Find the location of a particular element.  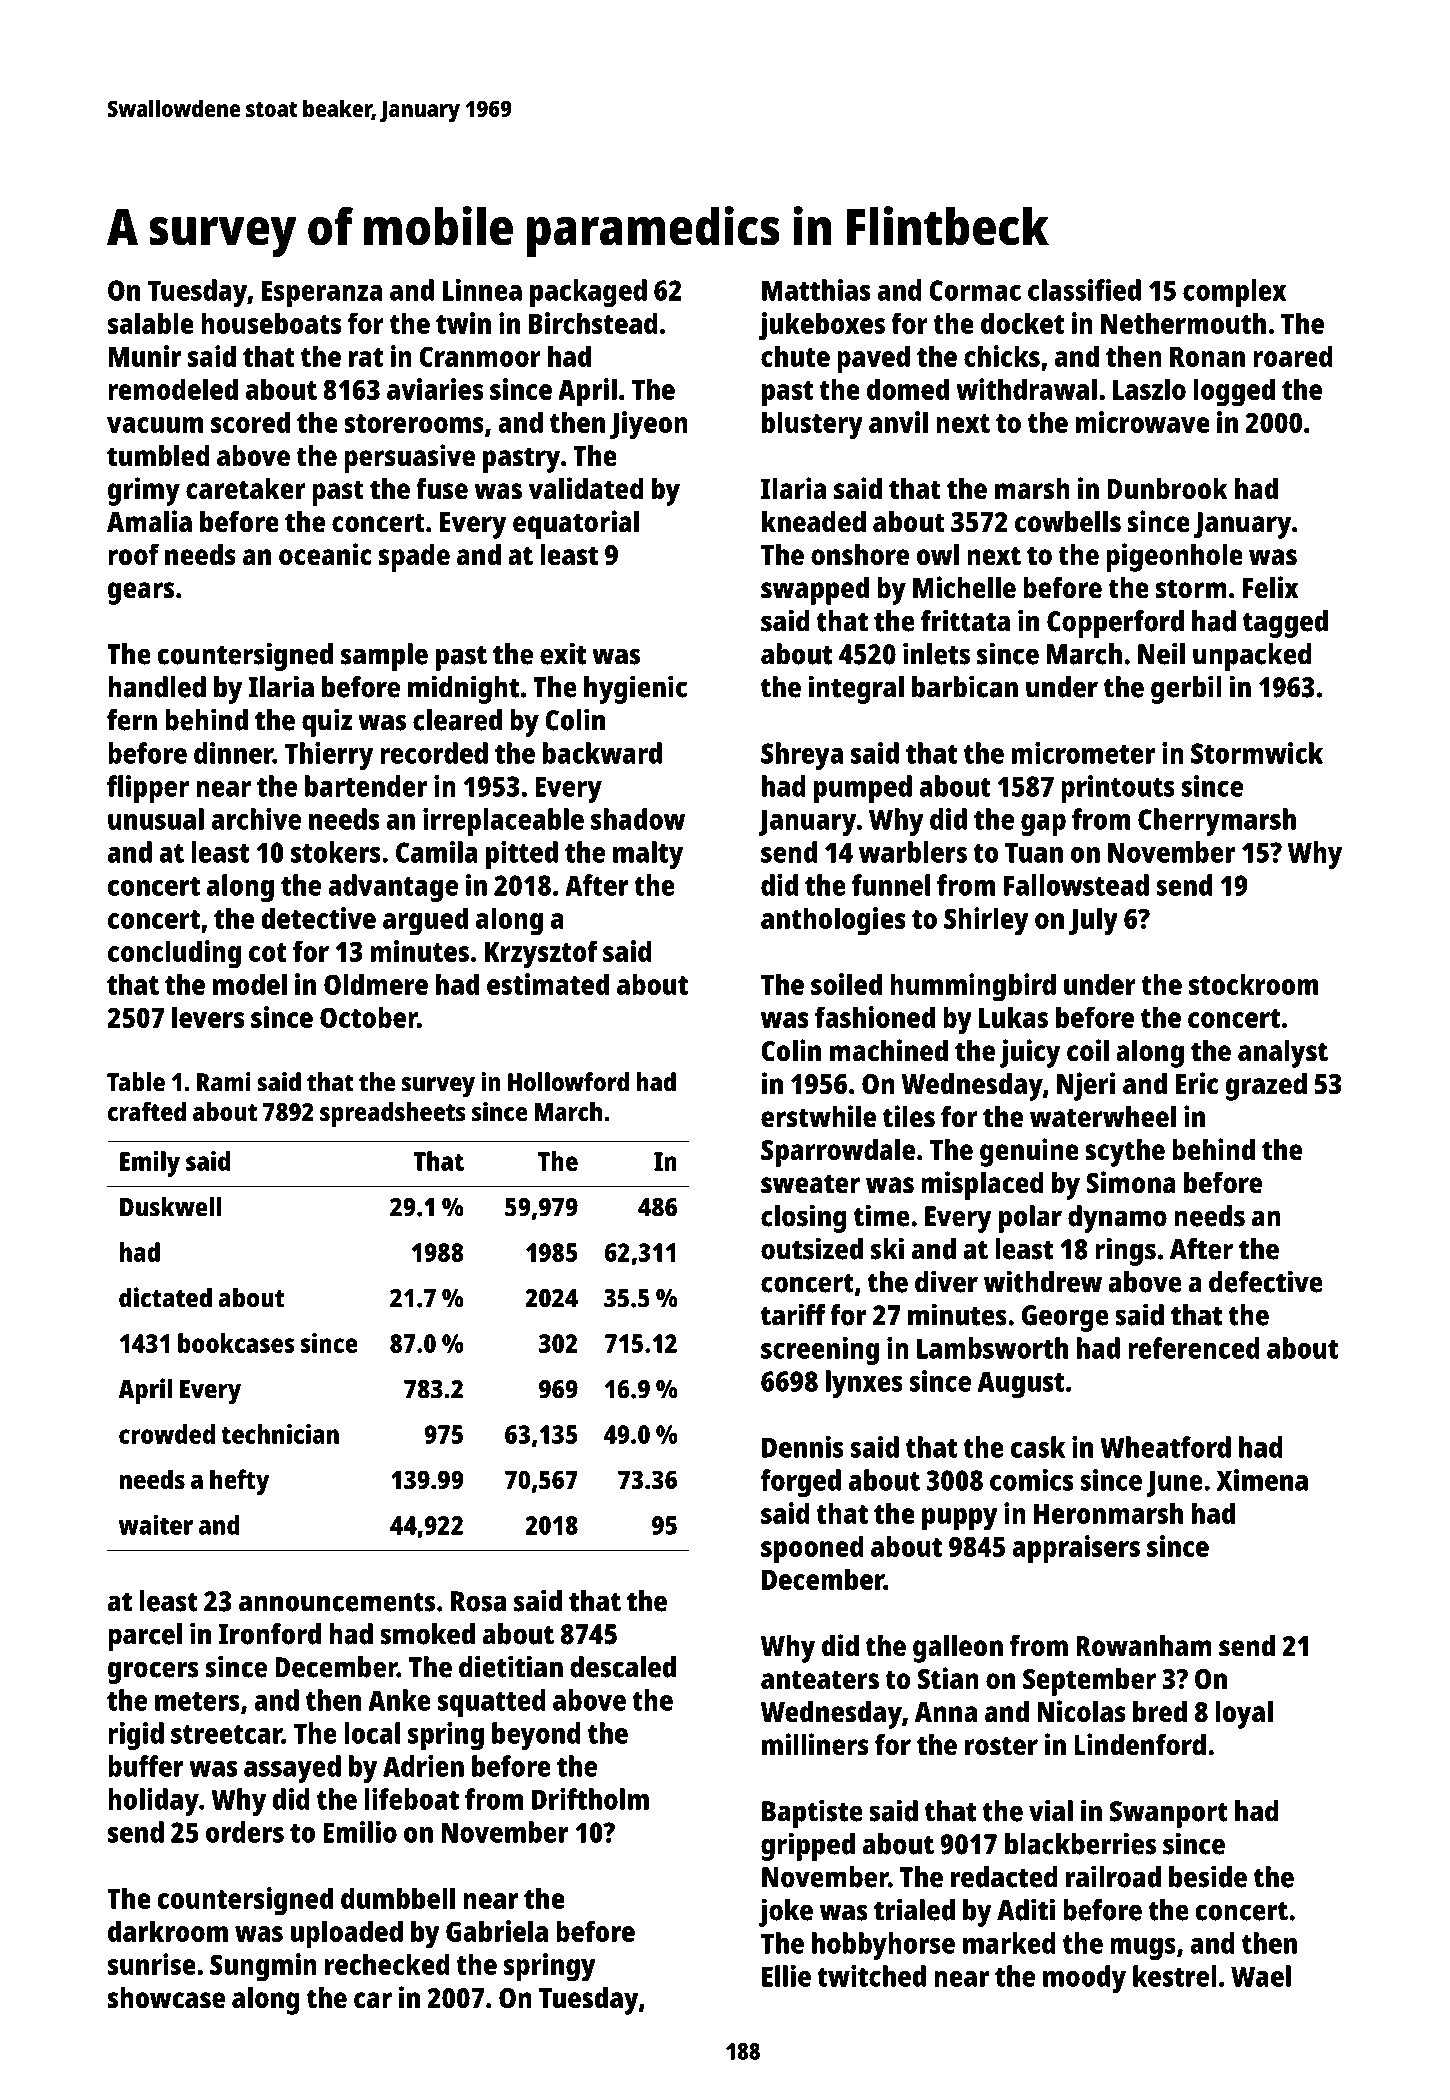

moody is located at coordinates (1084, 1979).
